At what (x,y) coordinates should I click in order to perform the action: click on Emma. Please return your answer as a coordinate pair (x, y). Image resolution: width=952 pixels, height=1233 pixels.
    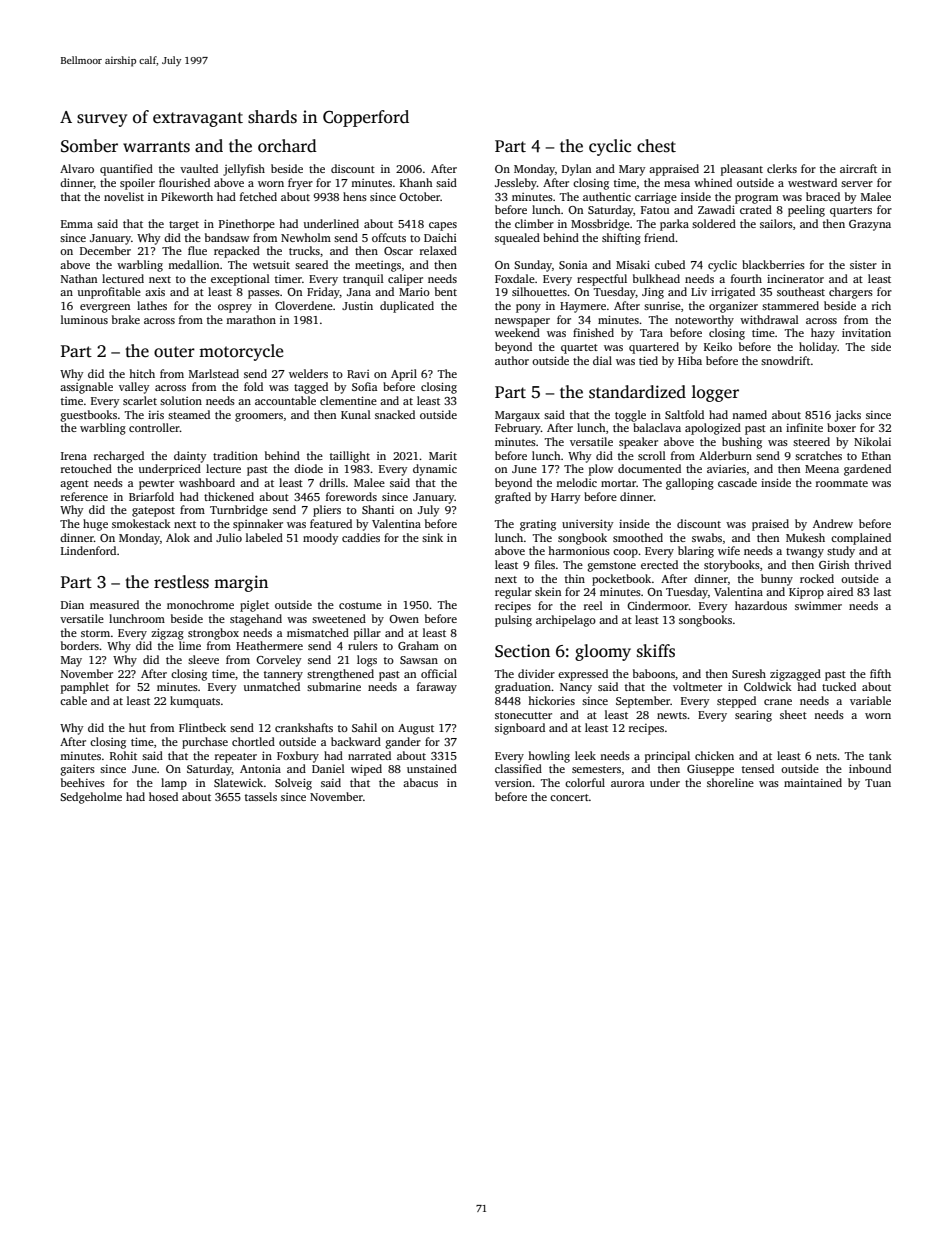
    Looking at the image, I should click on (77, 224).
